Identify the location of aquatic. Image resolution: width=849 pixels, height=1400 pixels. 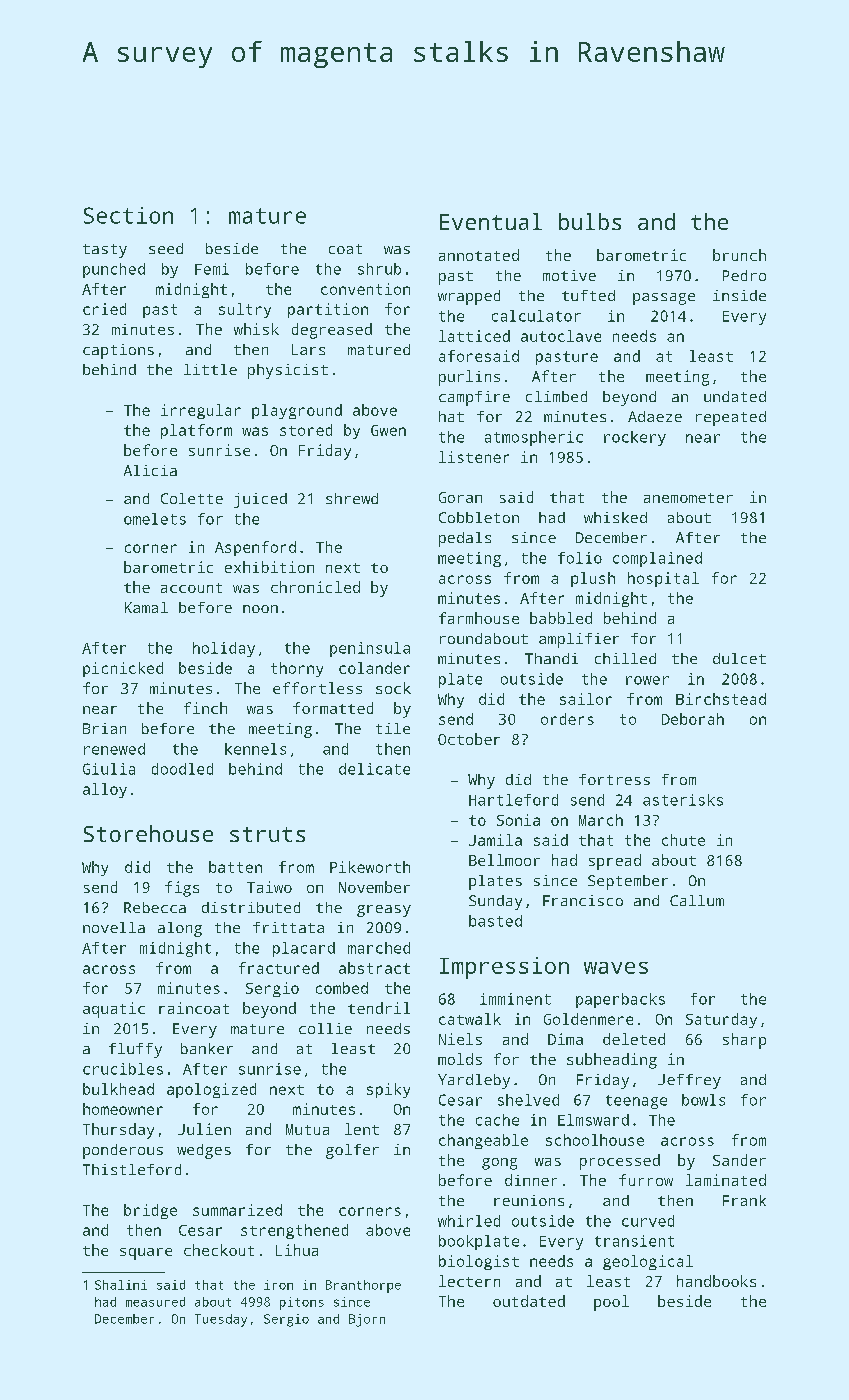
(114, 1010).
